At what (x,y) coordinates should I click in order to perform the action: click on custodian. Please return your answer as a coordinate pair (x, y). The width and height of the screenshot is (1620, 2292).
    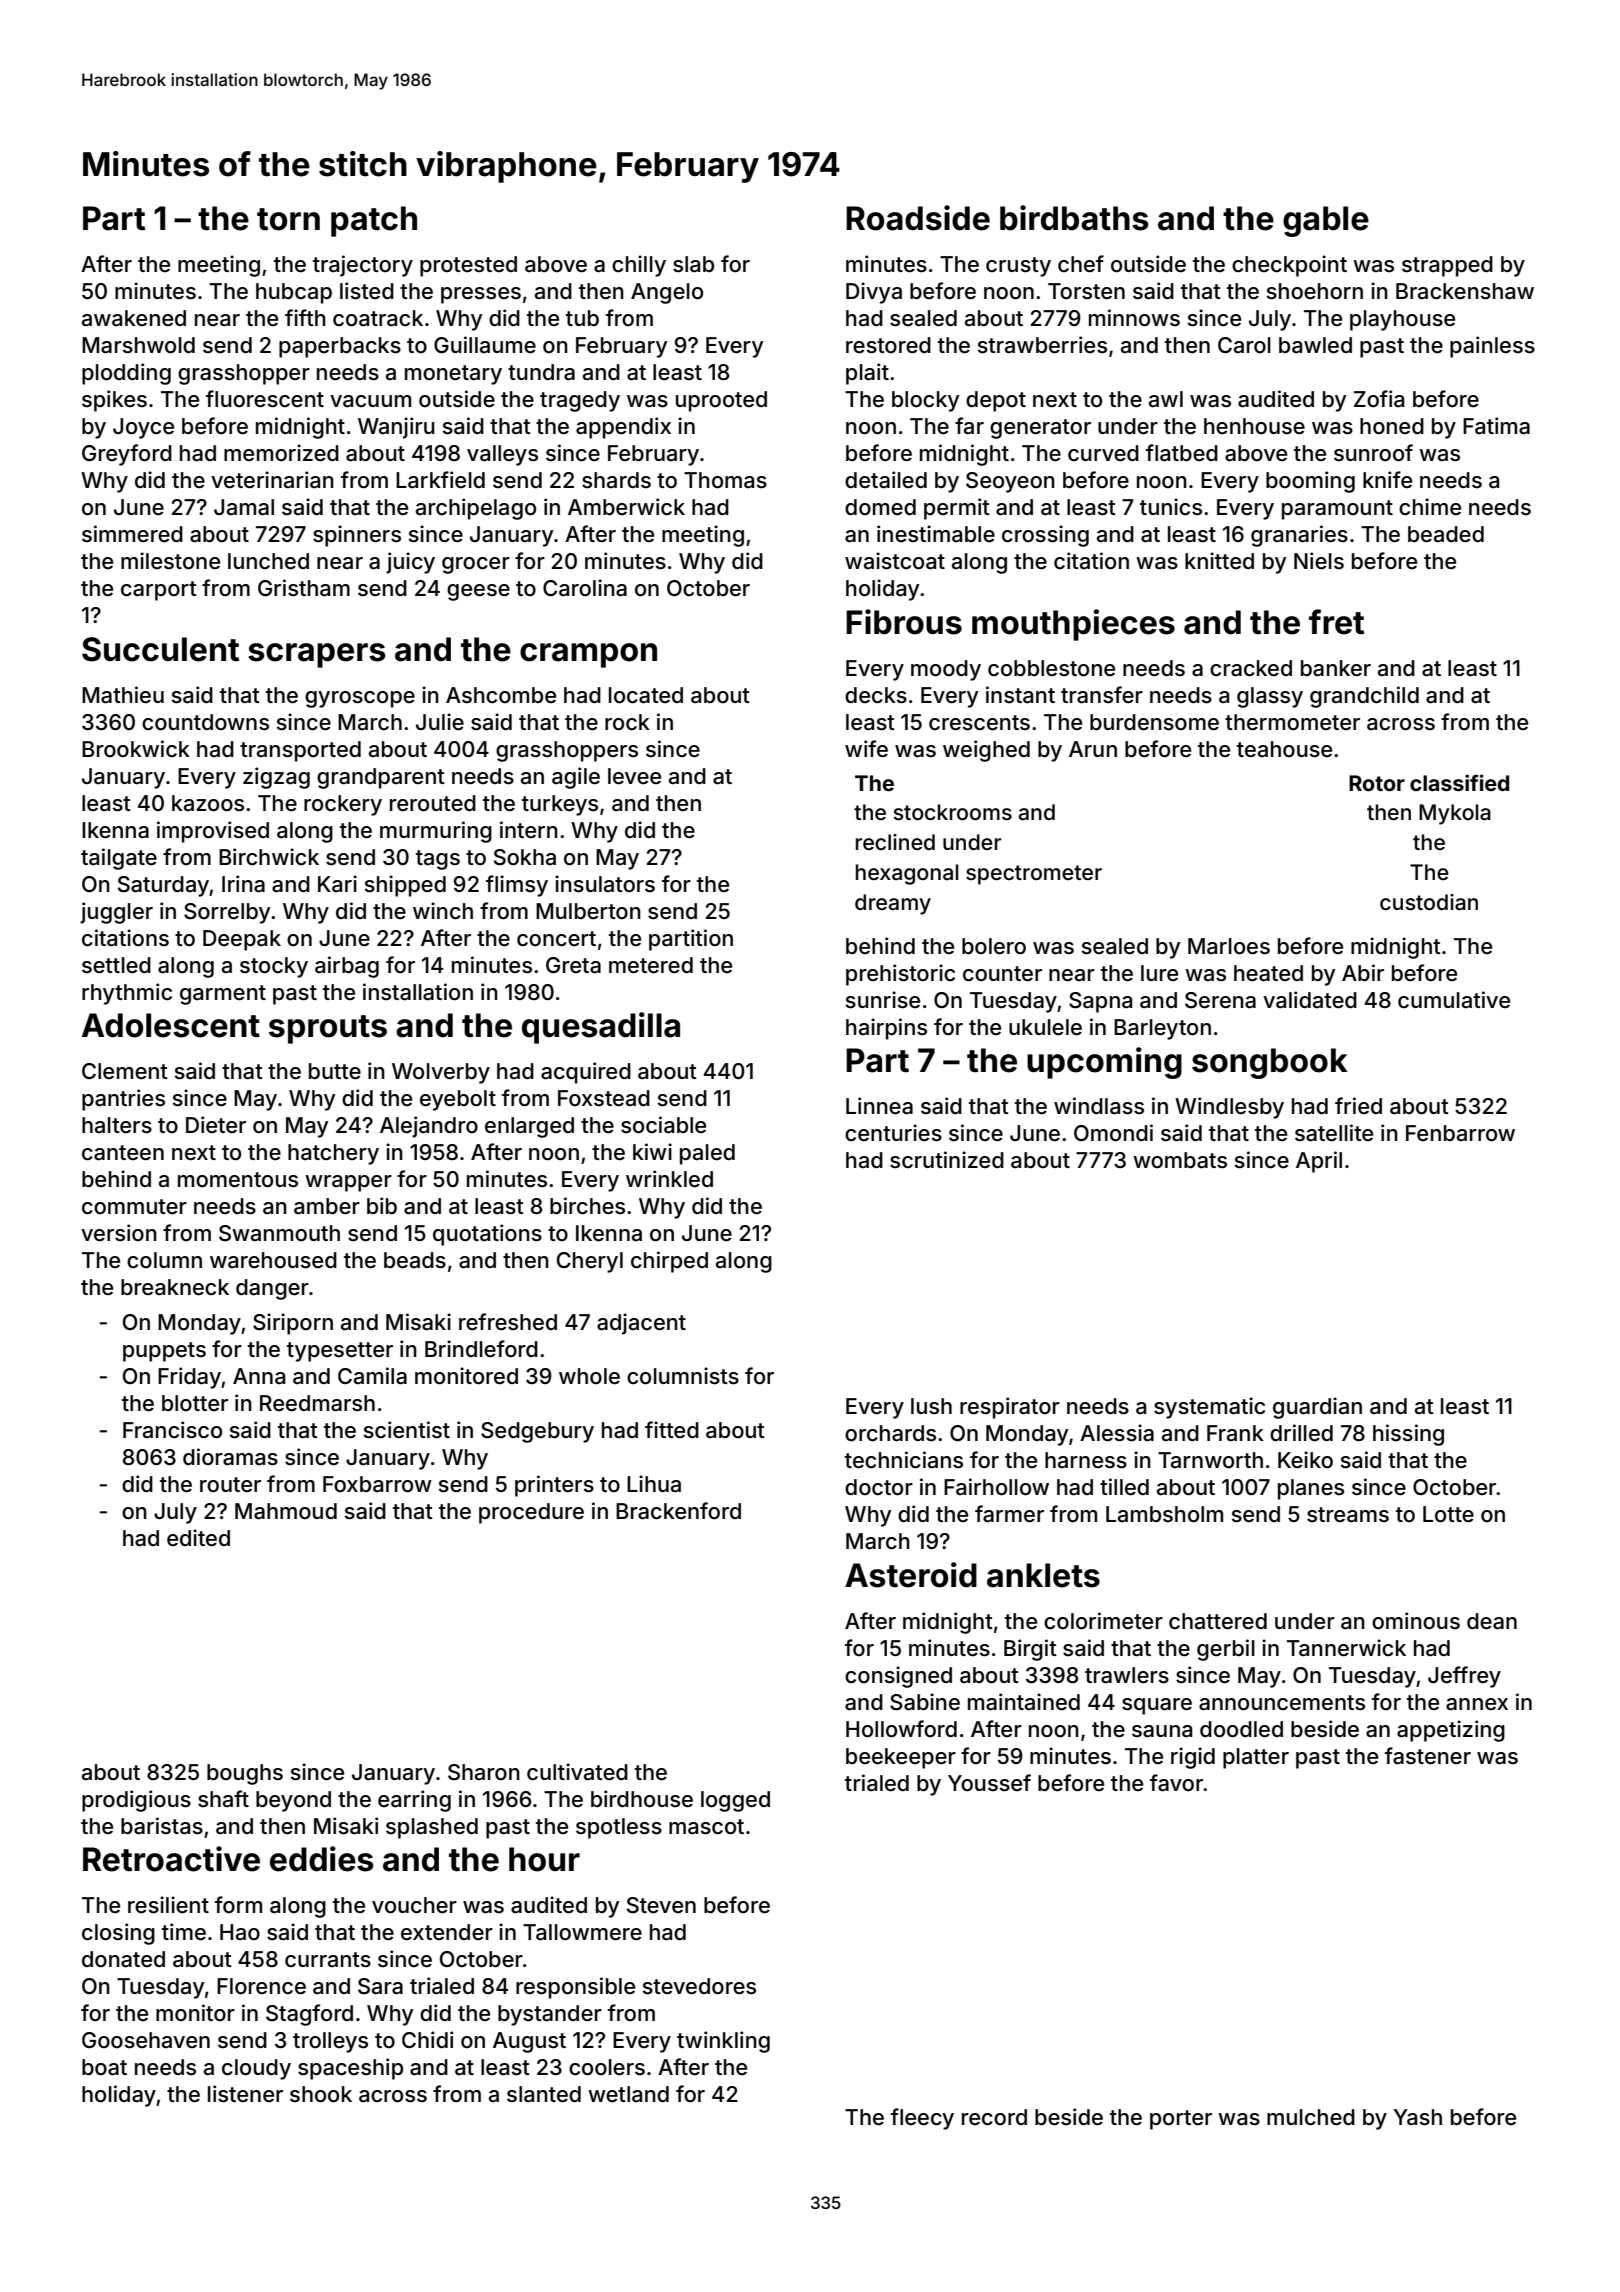
    Looking at the image, I should click on (1429, 902).
